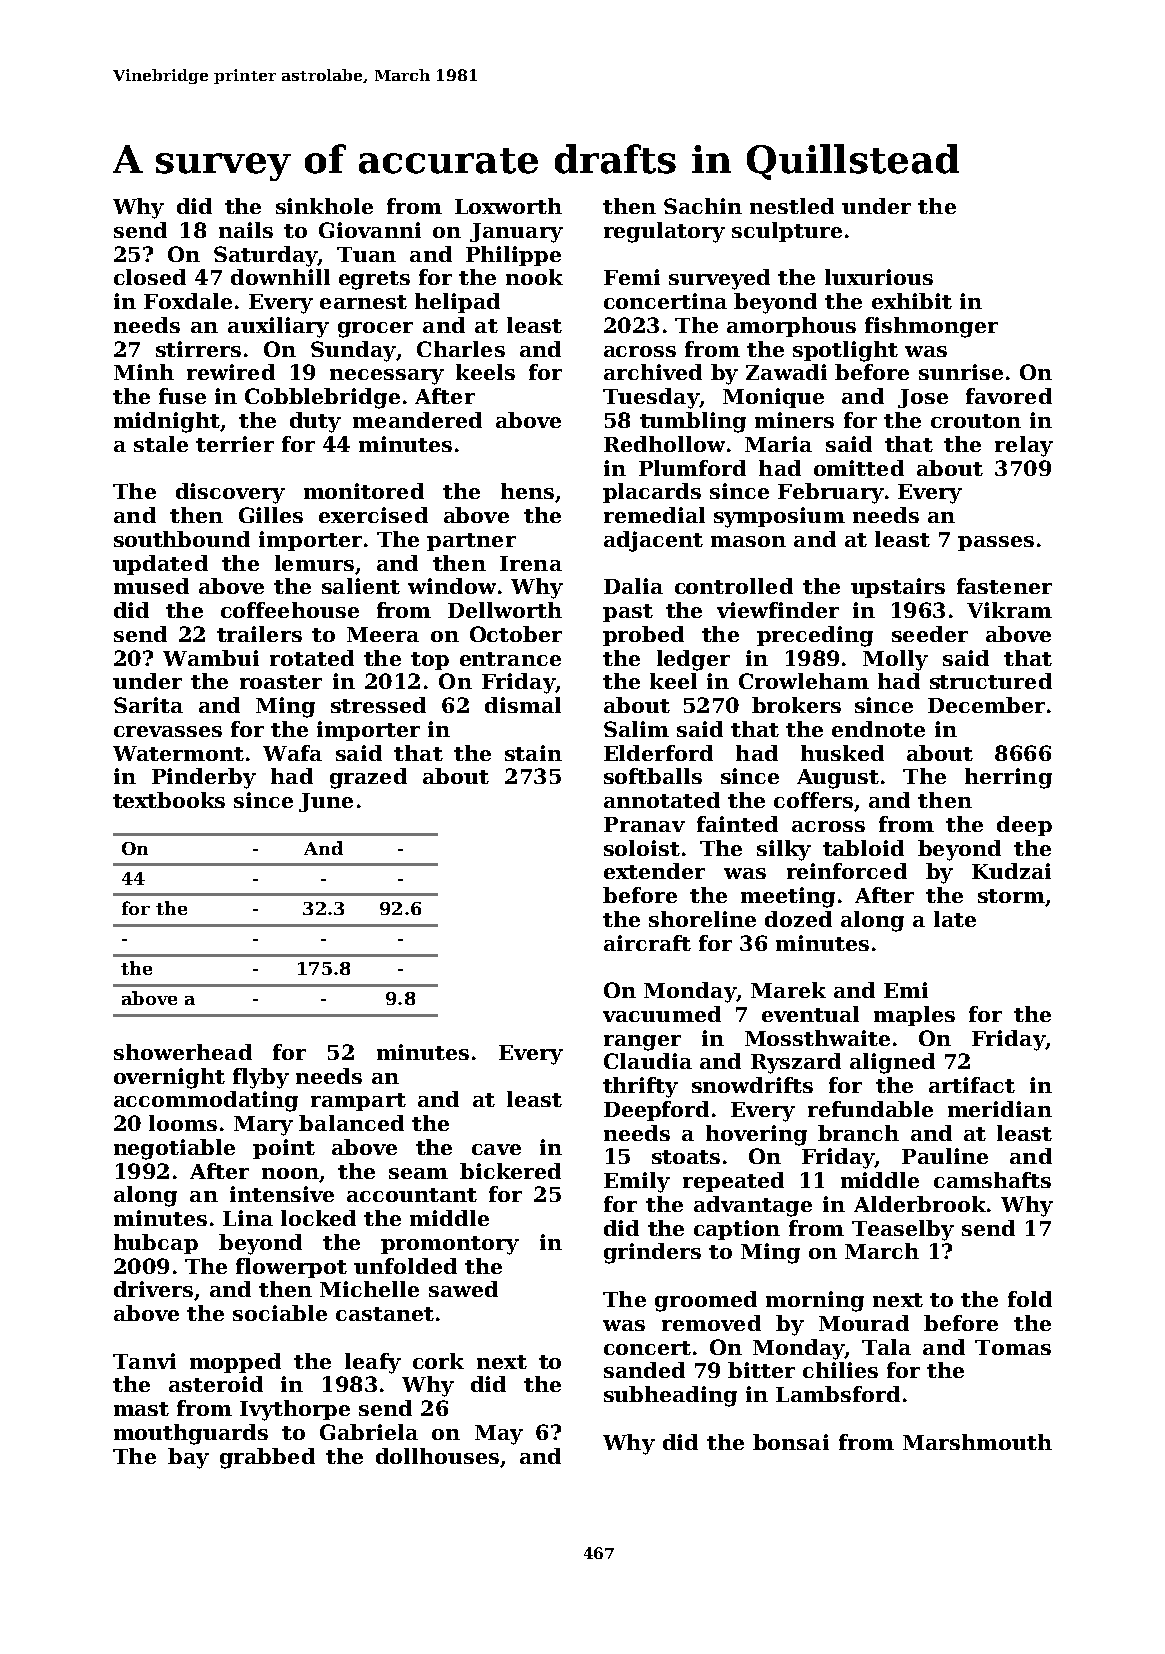 The height and width of the screenshot is (1654, 1165). I want to click on advantage, so click(753, 1206).
